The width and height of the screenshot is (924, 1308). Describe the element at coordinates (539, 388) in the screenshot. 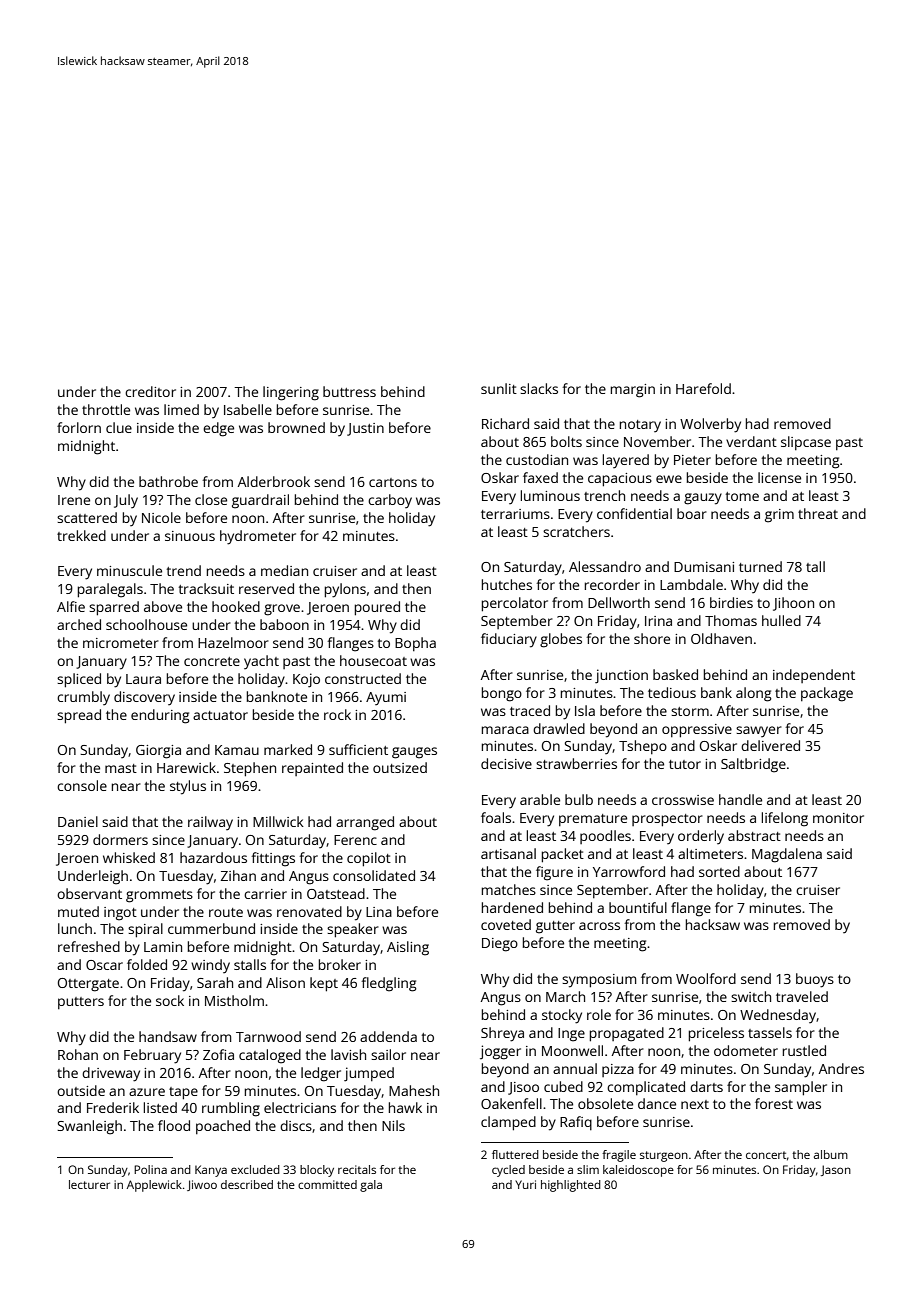

I see `slacks` at that location.
